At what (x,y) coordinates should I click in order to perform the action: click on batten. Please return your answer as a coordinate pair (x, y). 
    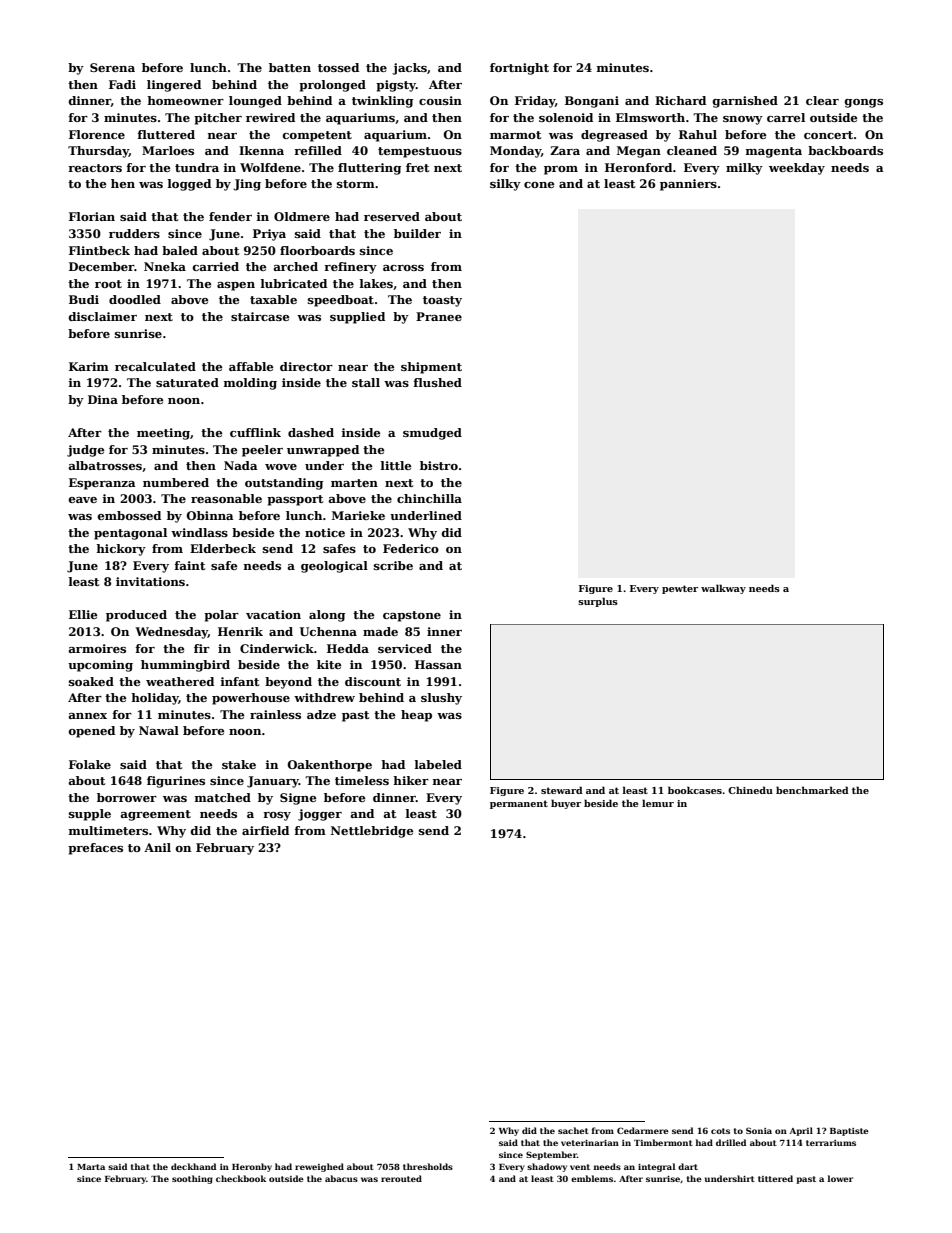
    Looking at the image, I should click on (290, 67).
